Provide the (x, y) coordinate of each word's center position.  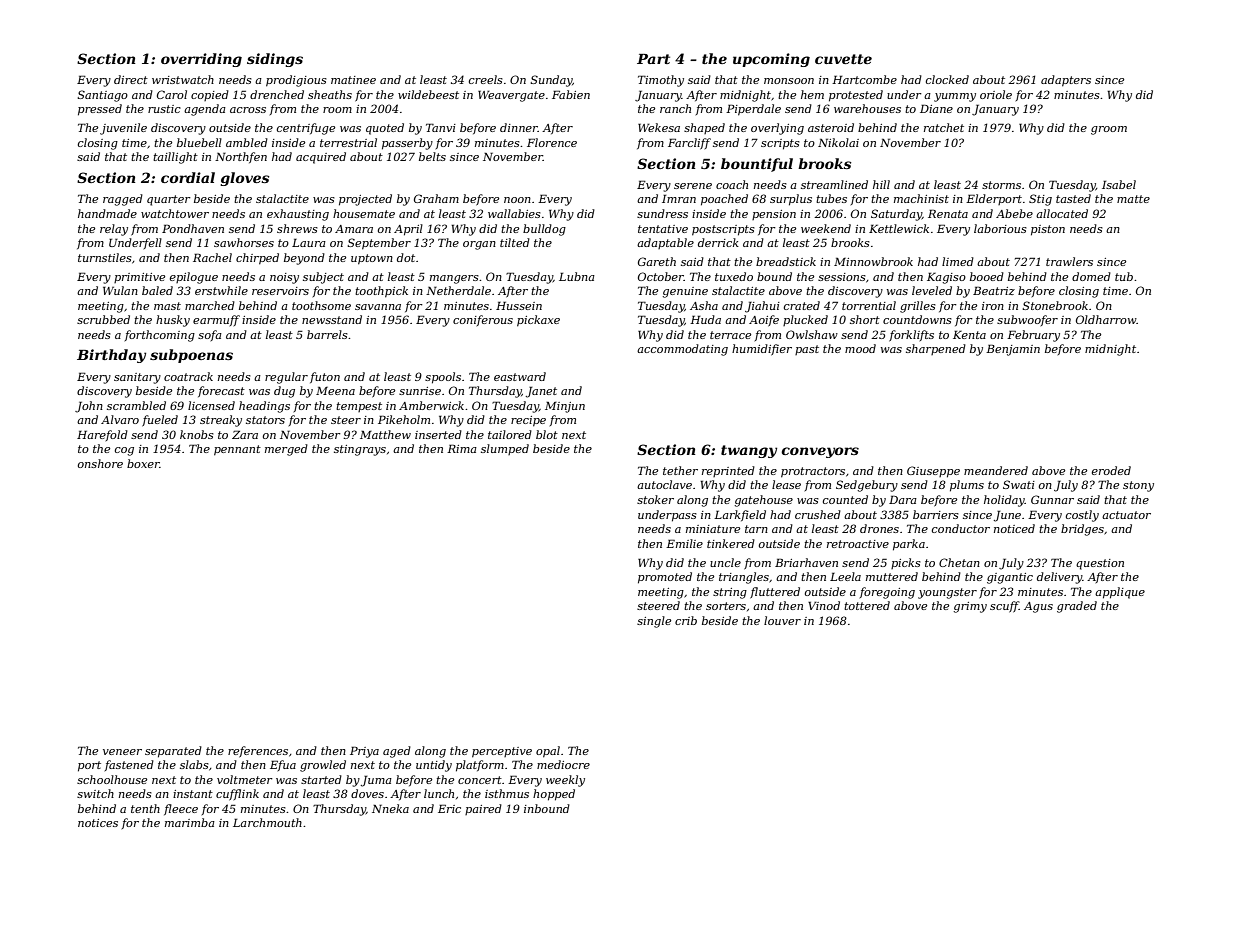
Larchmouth (267, 822)
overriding (201, 60)
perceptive (502, 752)
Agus (1038, 607)
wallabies (514, 213)
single (654, 622)
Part (653, 59)
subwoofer (1027, 320)
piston (1048, 230)
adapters (1066, 81)
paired (483, 809)
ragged (123, 200)
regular (286, 378)
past (807, 350)
